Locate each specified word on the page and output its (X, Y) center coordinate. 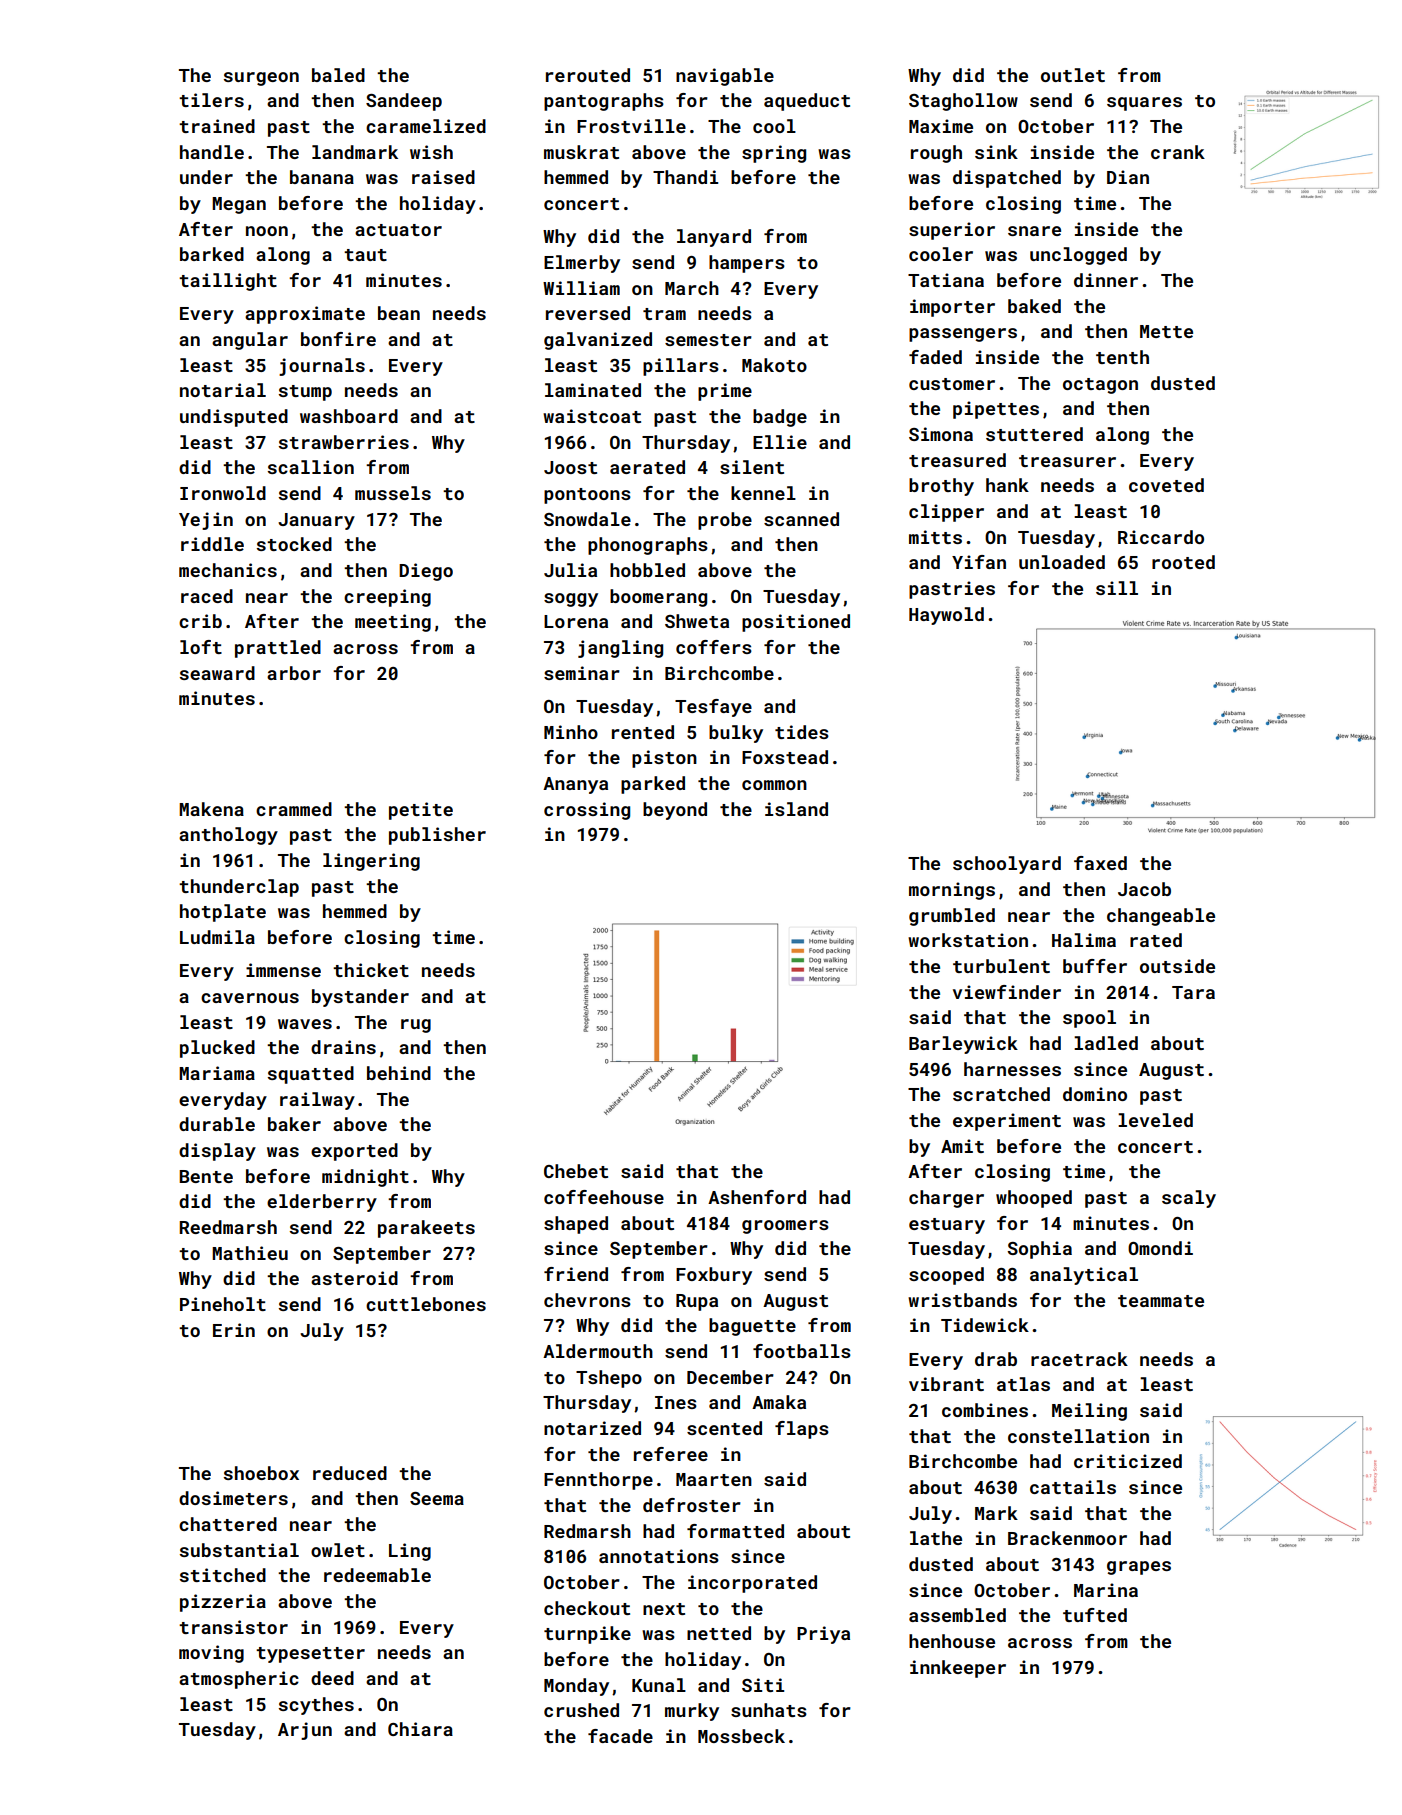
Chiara (420, 1729)
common (774, 785)
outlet (1073, 75)
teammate (1161, 1301)
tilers (211, 100)
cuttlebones (426, 1304)
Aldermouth (598, 1351)
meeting (393, 623)
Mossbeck (741, 1736)
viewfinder (1007, 992)
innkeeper (958, 1669)
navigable (725, 77)
